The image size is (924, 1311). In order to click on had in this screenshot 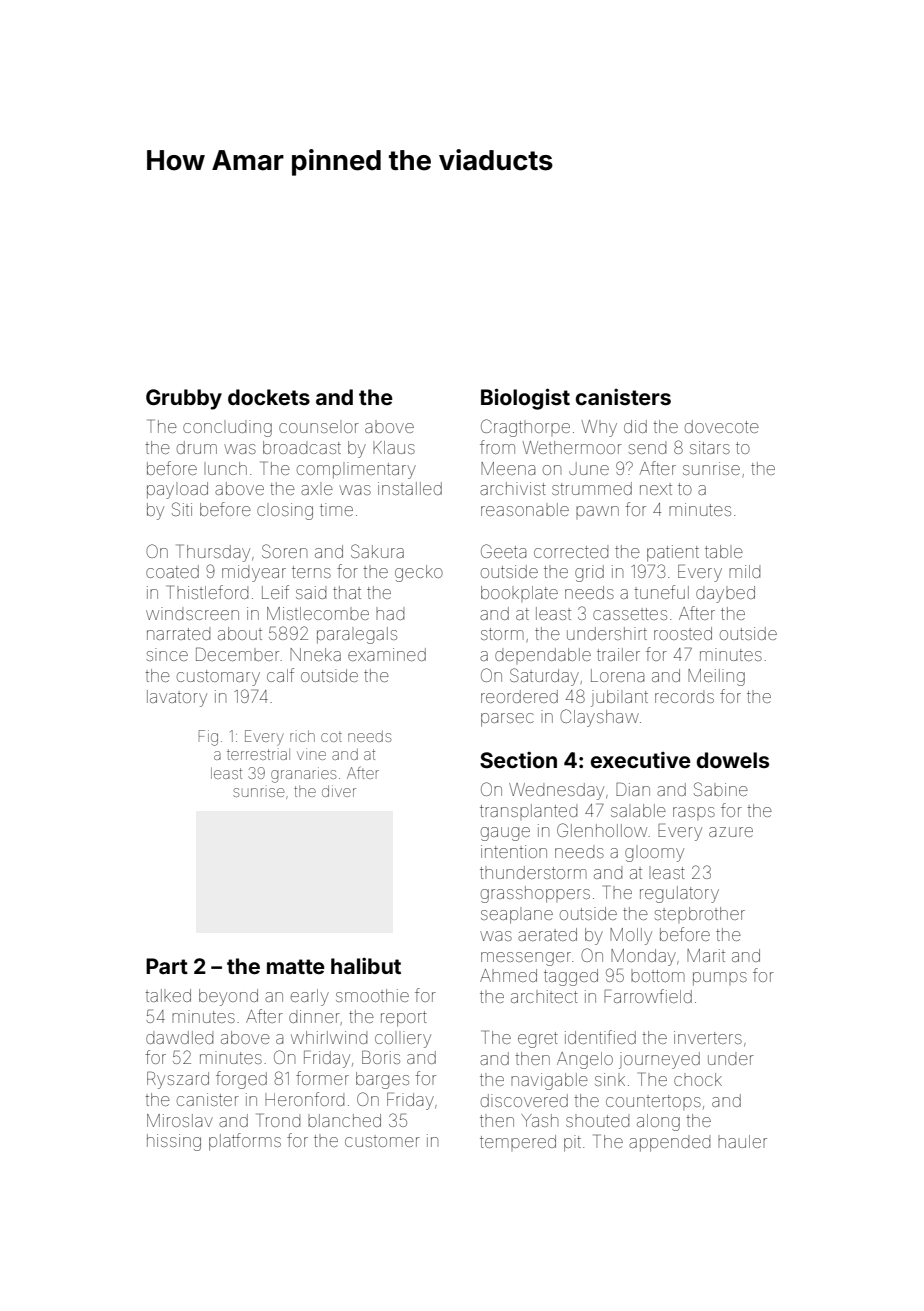, I will do `click(390, 613)`.
